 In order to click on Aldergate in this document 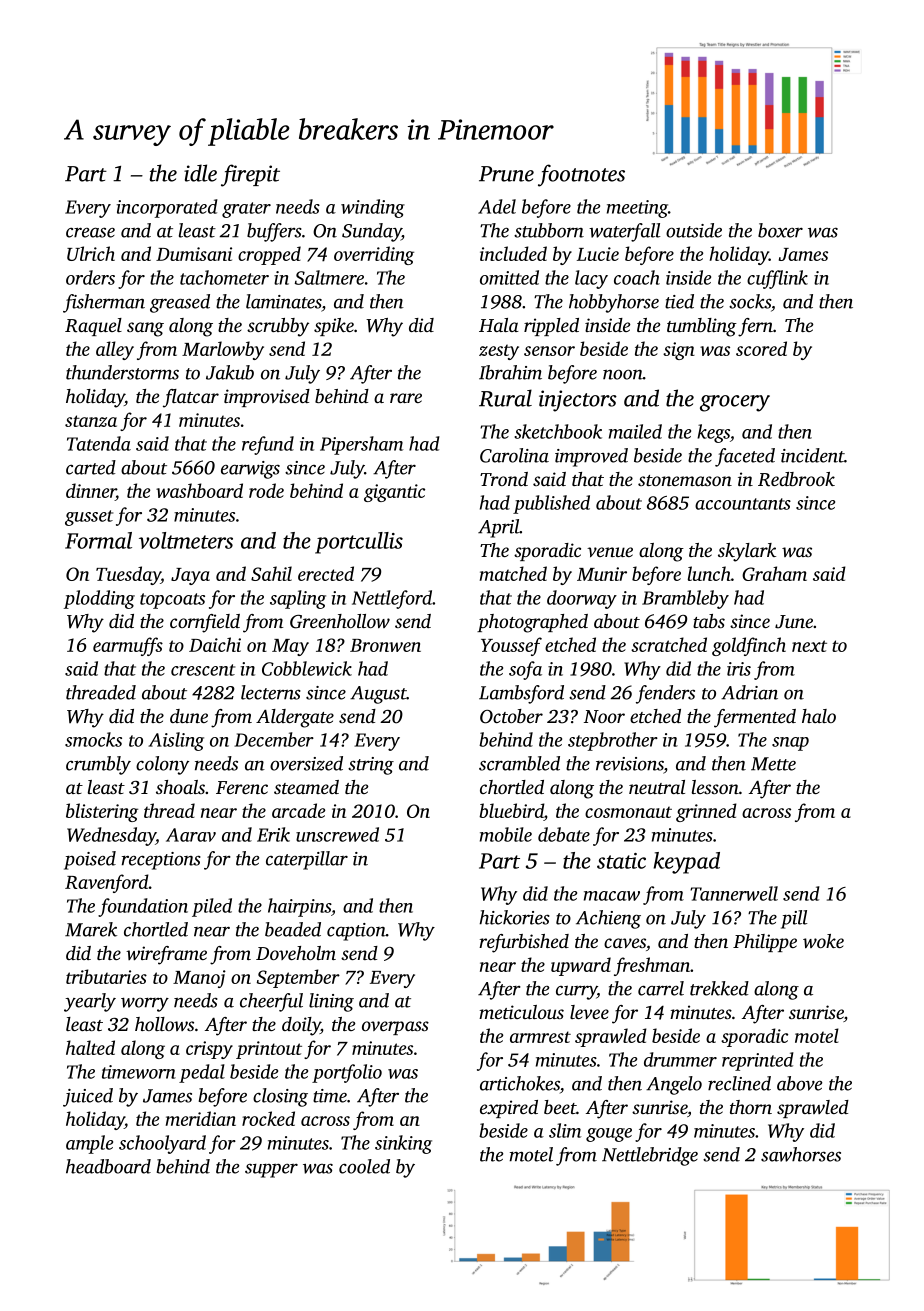, I will do `click(295, 718)`.
